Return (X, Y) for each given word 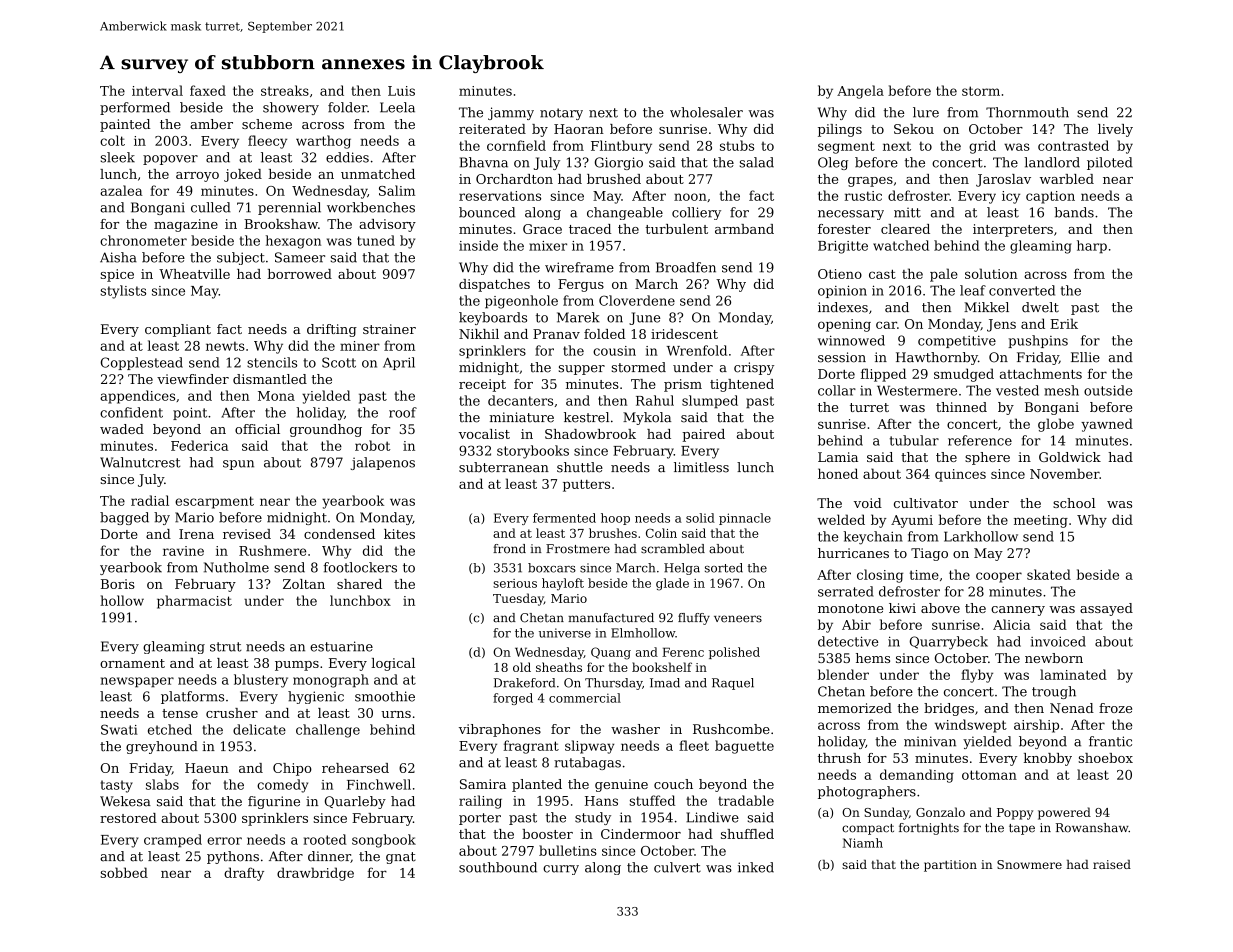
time (924, 575)
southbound (498, 867)
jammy (511, 113)
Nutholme (236, 567)
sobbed (124, 872)
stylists (123, 292)
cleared (905, 229)
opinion (842, 291)
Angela (860, 92)
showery (291, 108)
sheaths (559, 667)
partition (950, 866)
